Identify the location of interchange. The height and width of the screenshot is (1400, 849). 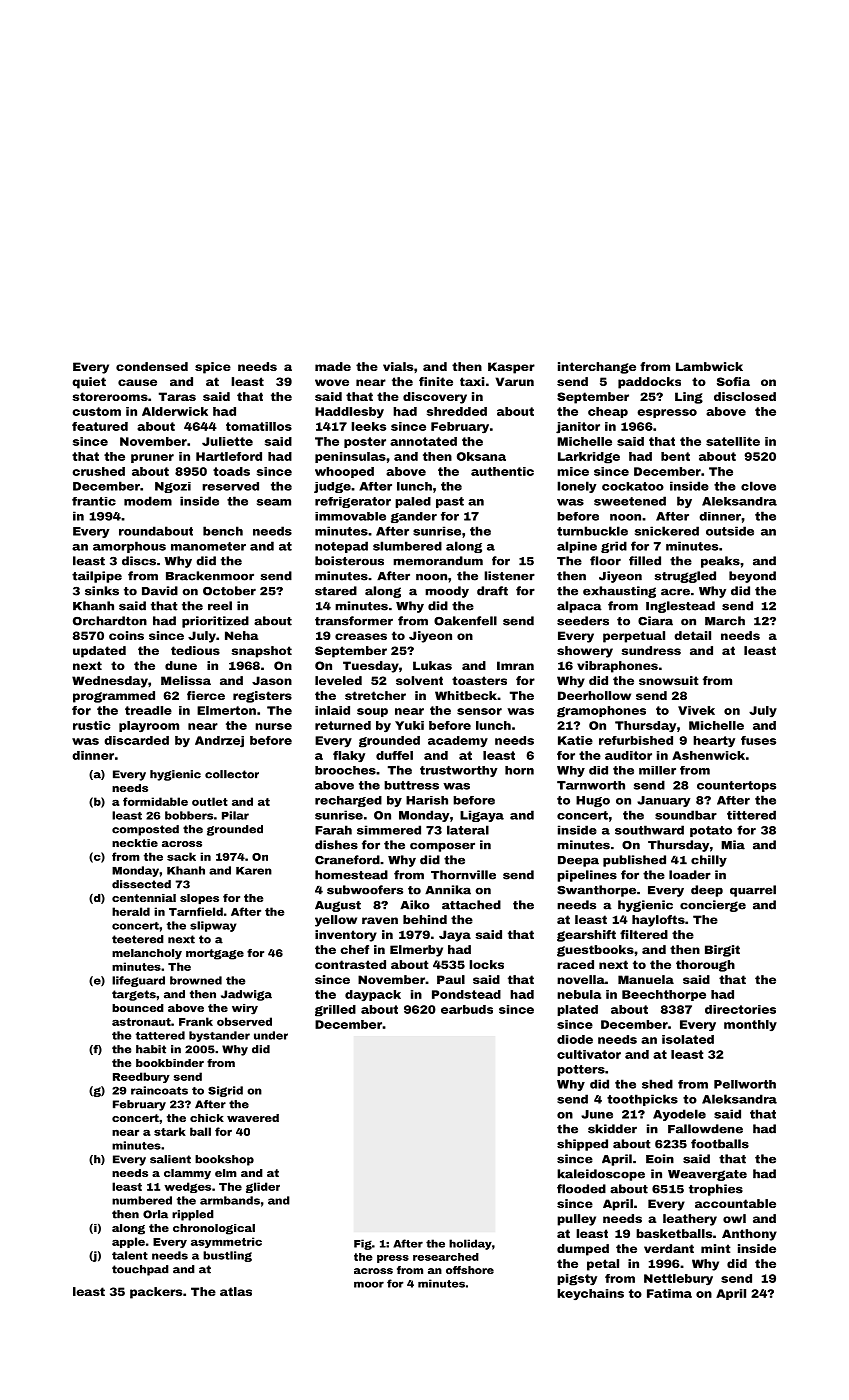
(597, 368).
